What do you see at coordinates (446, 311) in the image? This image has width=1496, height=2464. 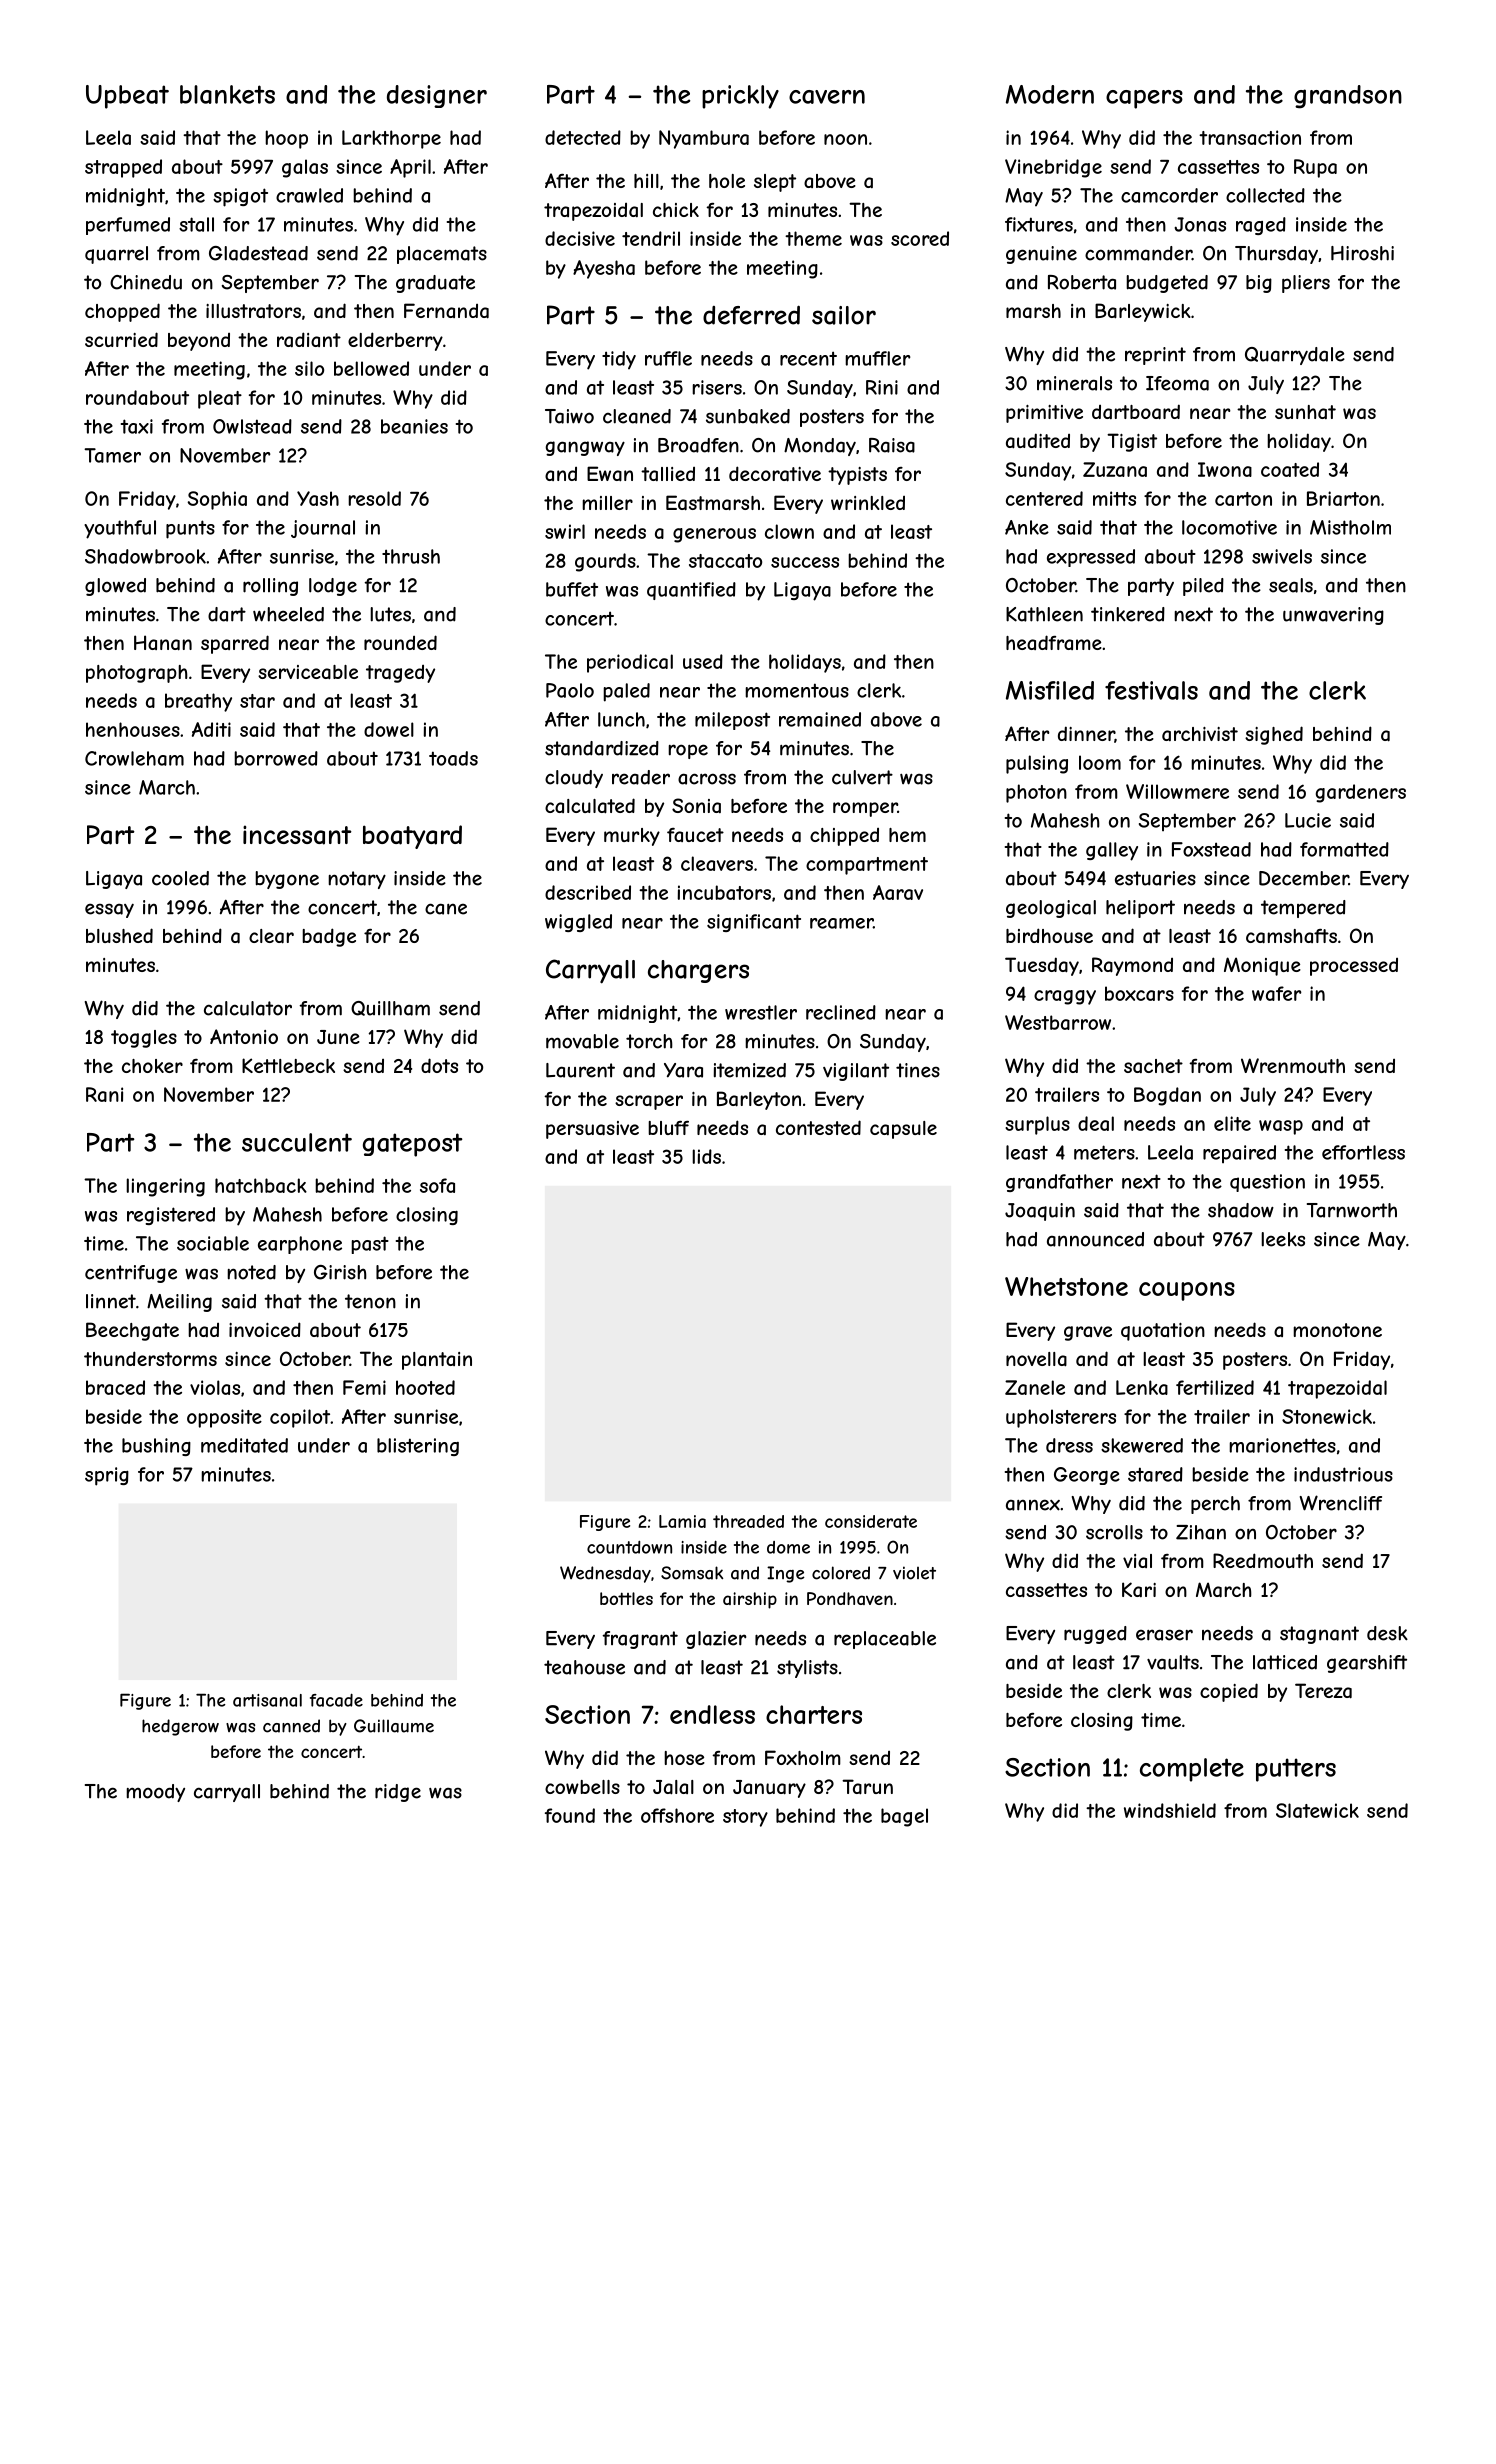 I see `Fernanda` at bounding box center [446, 311].
